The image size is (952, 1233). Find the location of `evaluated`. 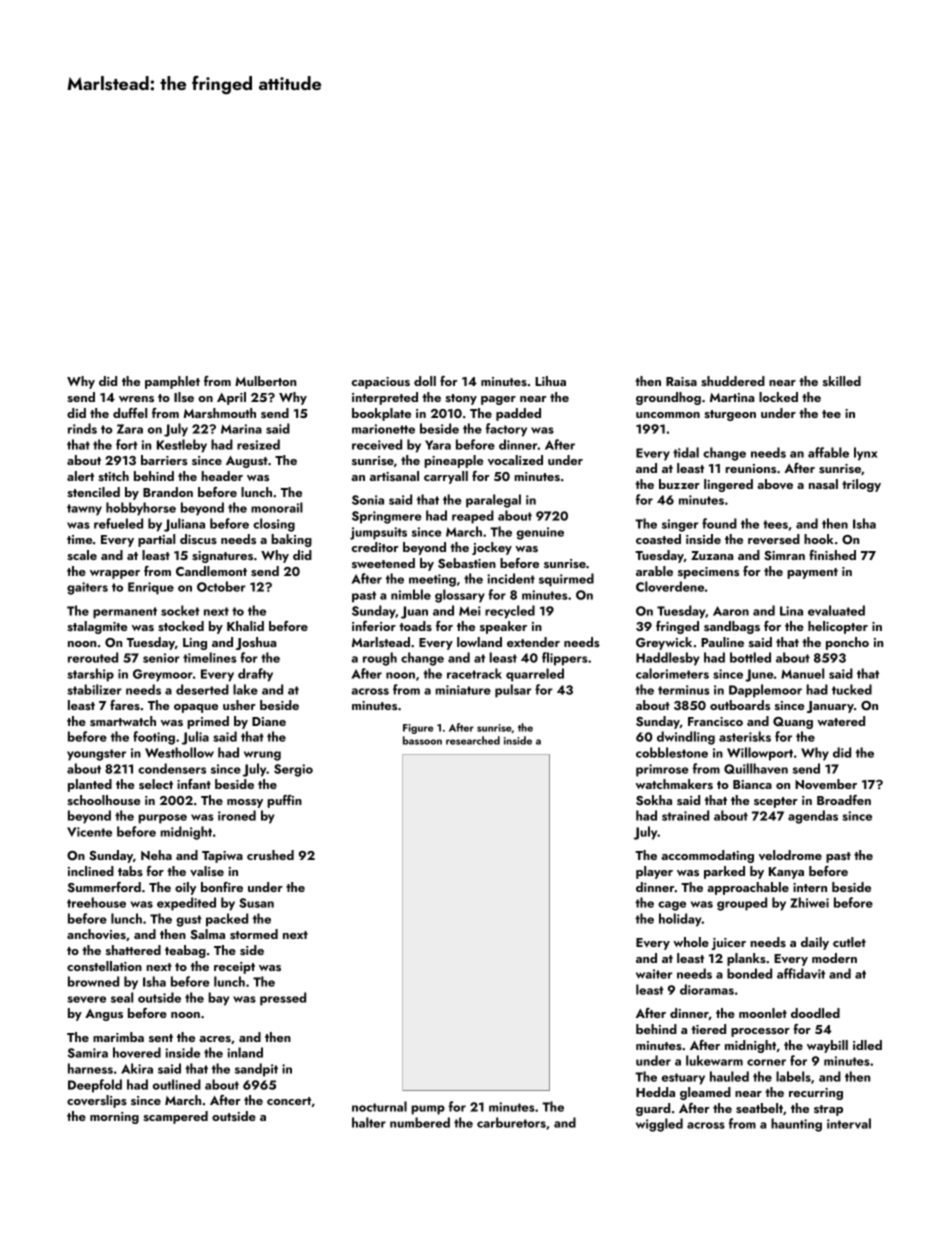

evaluated is located at coordinates (836, 610).
